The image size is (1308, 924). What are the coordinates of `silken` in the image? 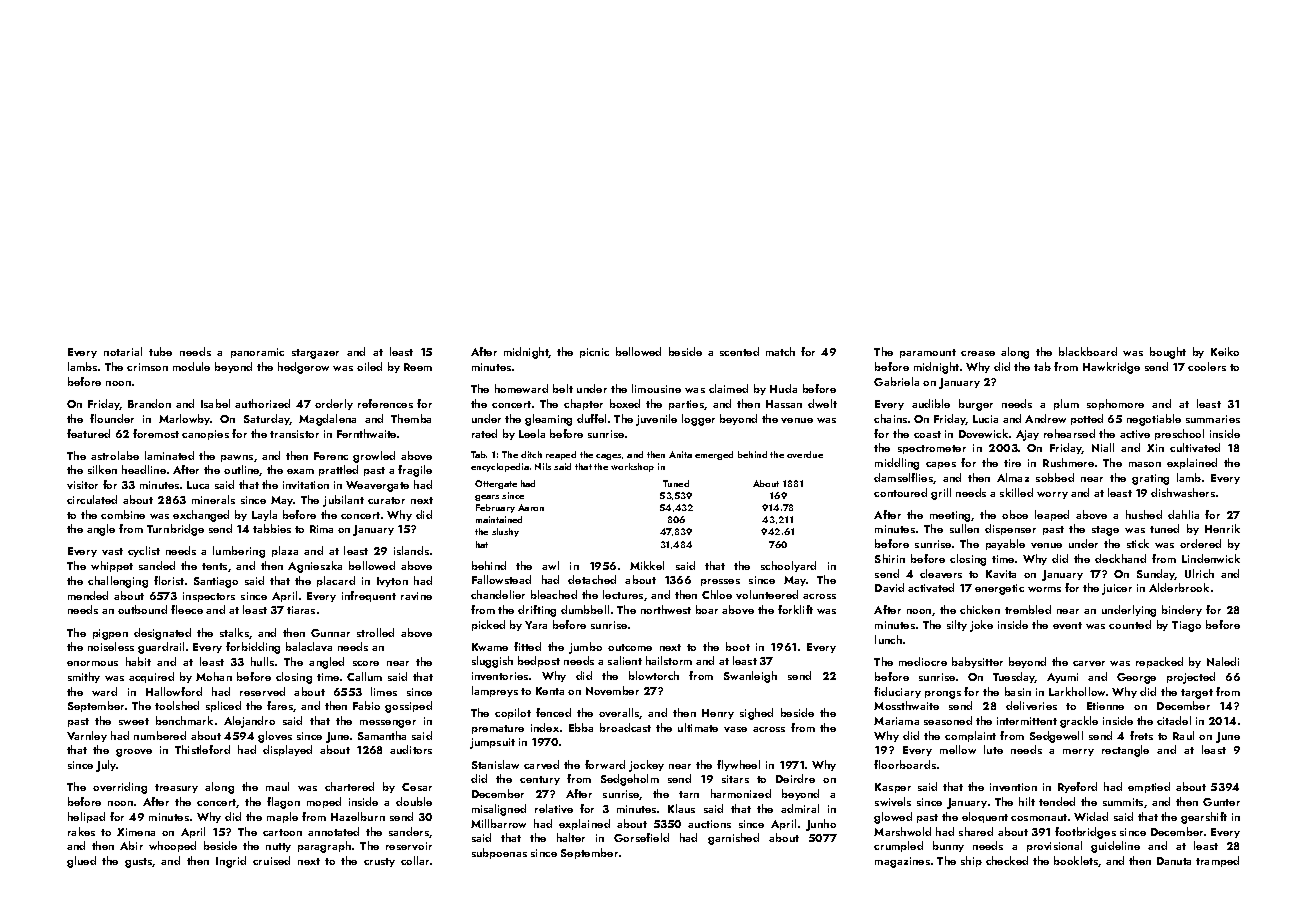 It's located at (102, 469).
